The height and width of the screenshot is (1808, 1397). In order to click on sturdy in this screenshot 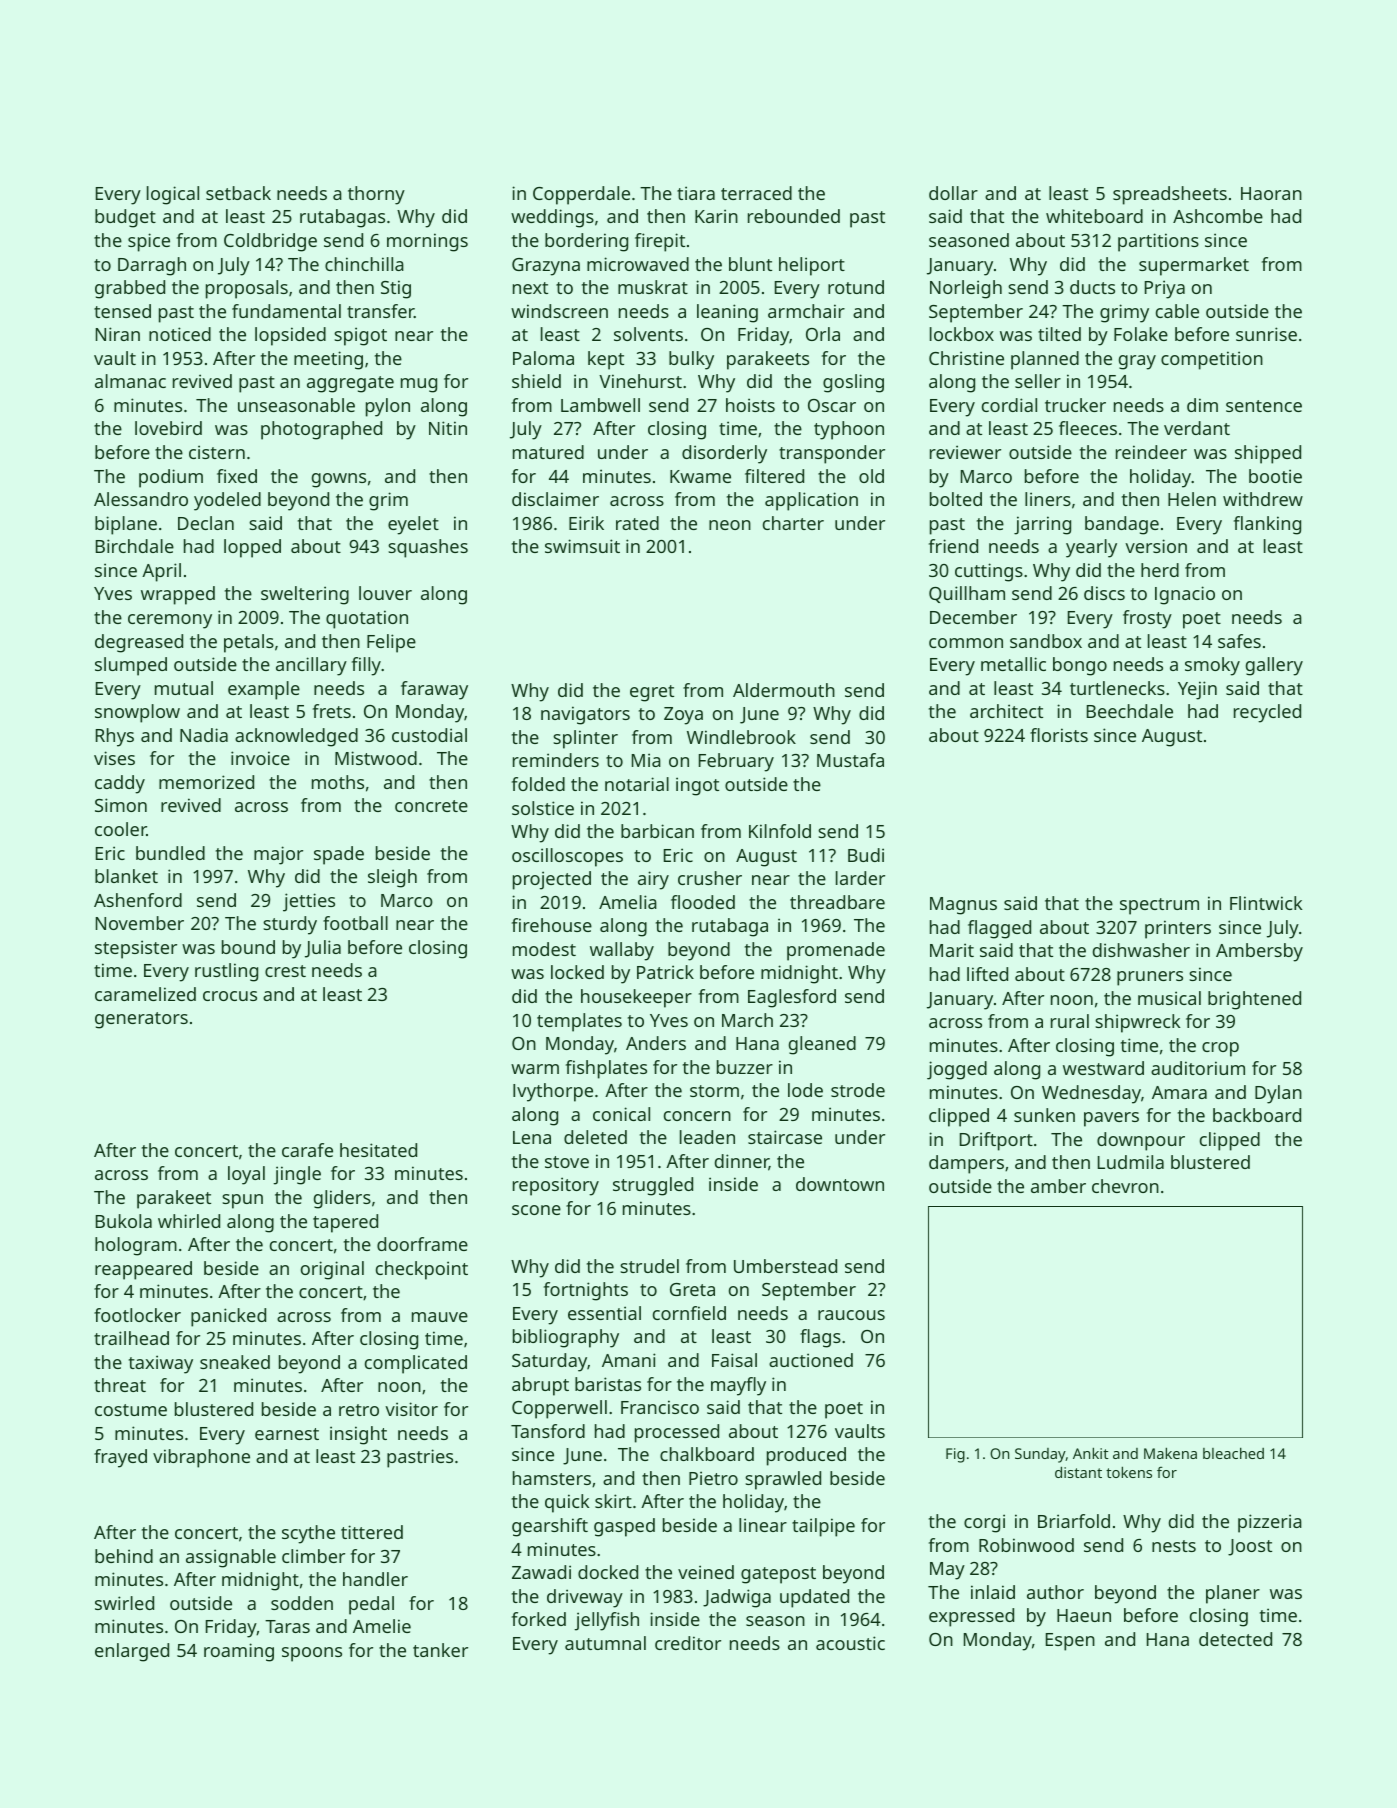, I will do `click(290, 925)`.
